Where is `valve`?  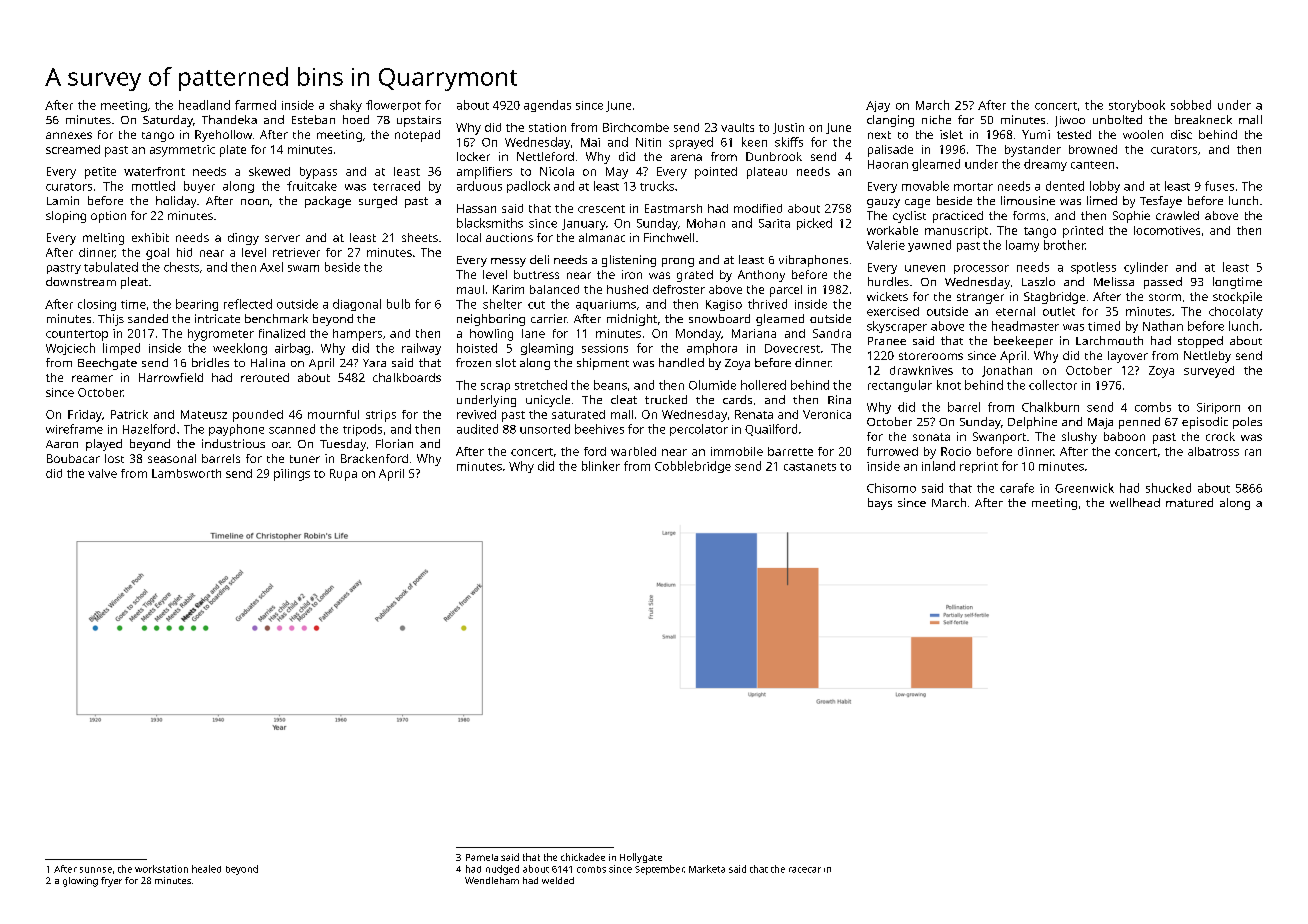
valve is located at coordinates (102, 473).
